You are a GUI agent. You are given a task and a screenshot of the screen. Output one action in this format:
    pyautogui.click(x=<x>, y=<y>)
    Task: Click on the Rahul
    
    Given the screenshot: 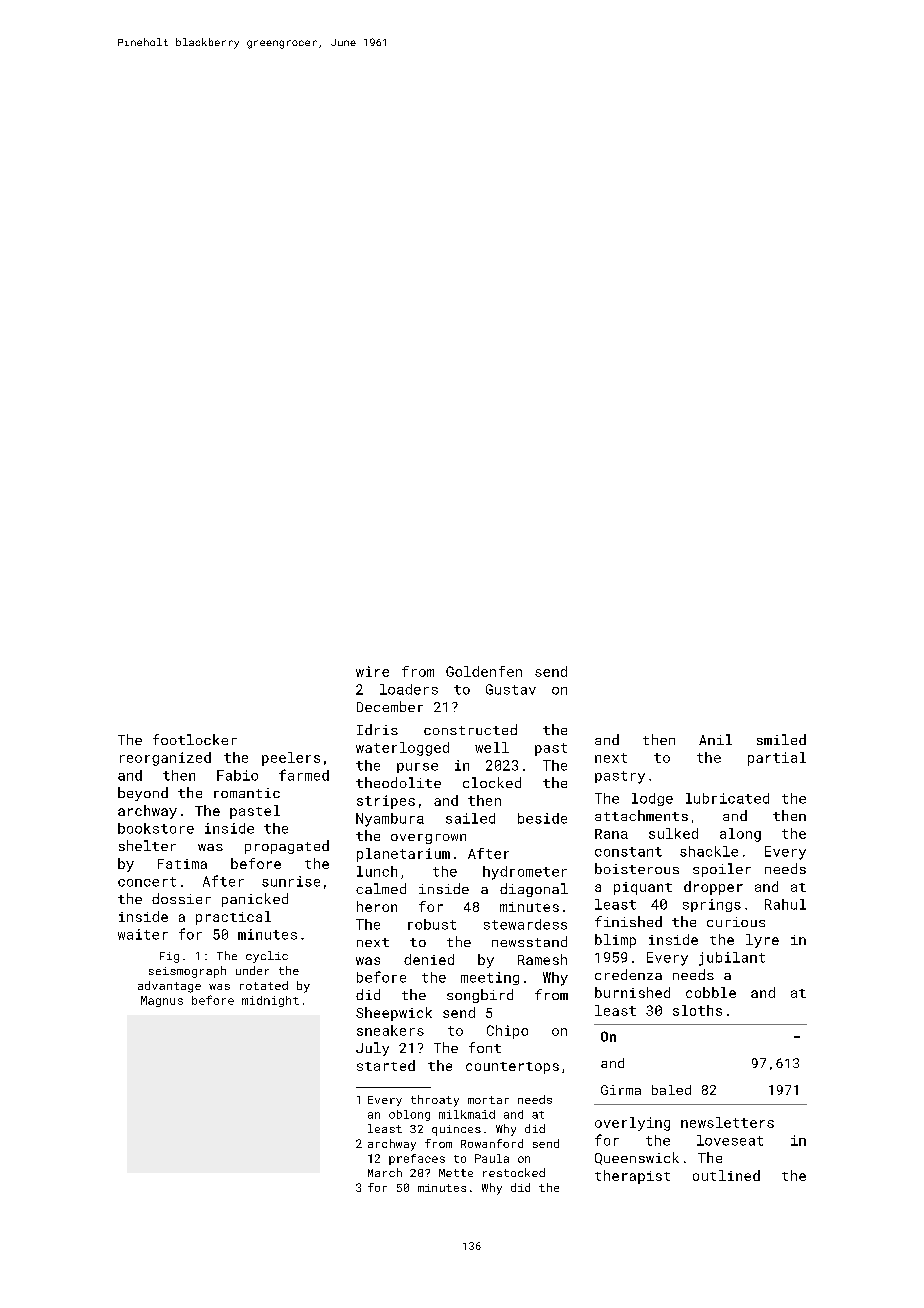 What is the action you would take?
    pyautogui.click(x=785, y=904)
